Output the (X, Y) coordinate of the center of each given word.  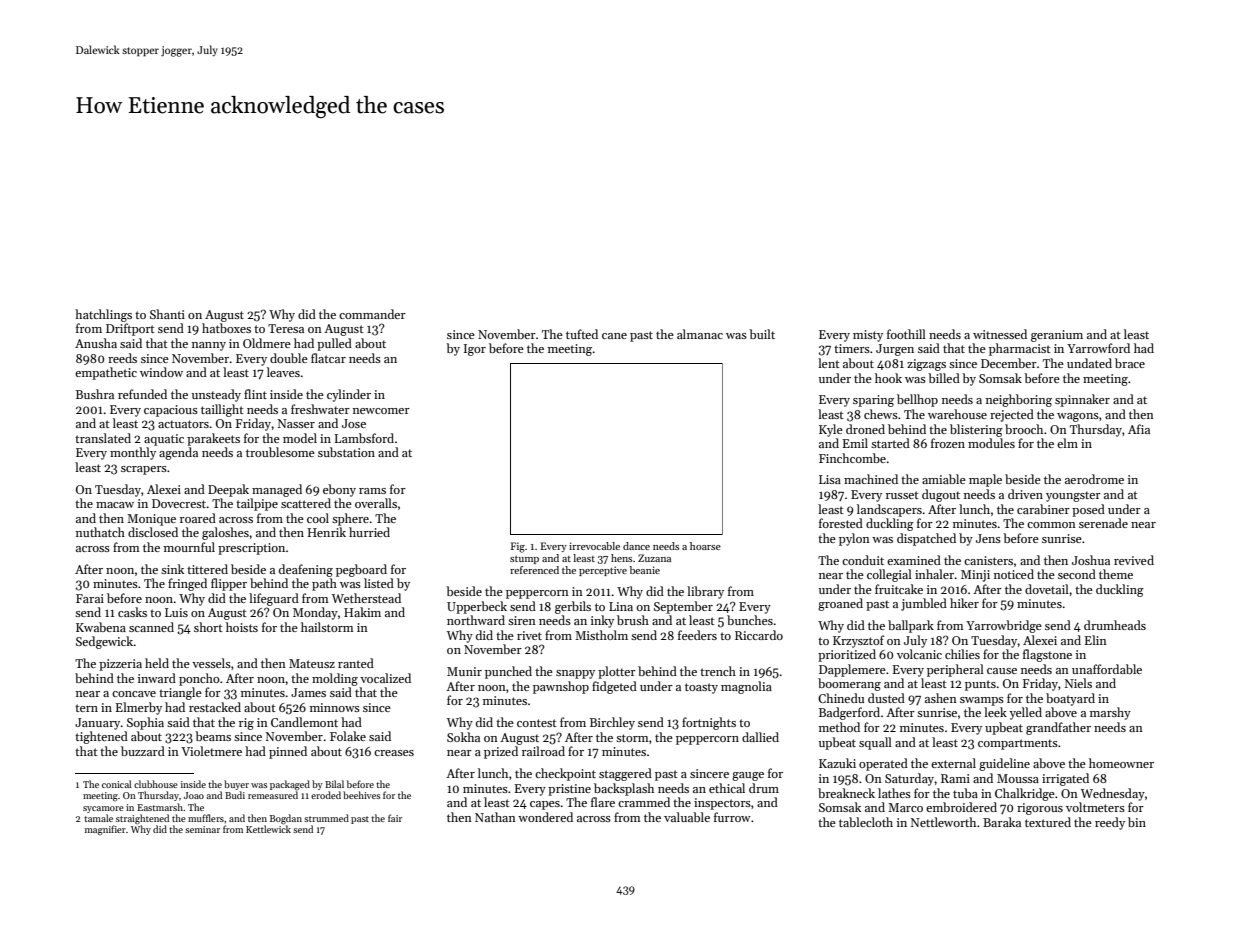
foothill (906, 334)
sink (172, 569)
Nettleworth (943, 822)
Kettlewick (268, 829)
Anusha (96, 343)
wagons (1078, 417)
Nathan (495, 817)
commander (372, 314)
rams (372, 491)
